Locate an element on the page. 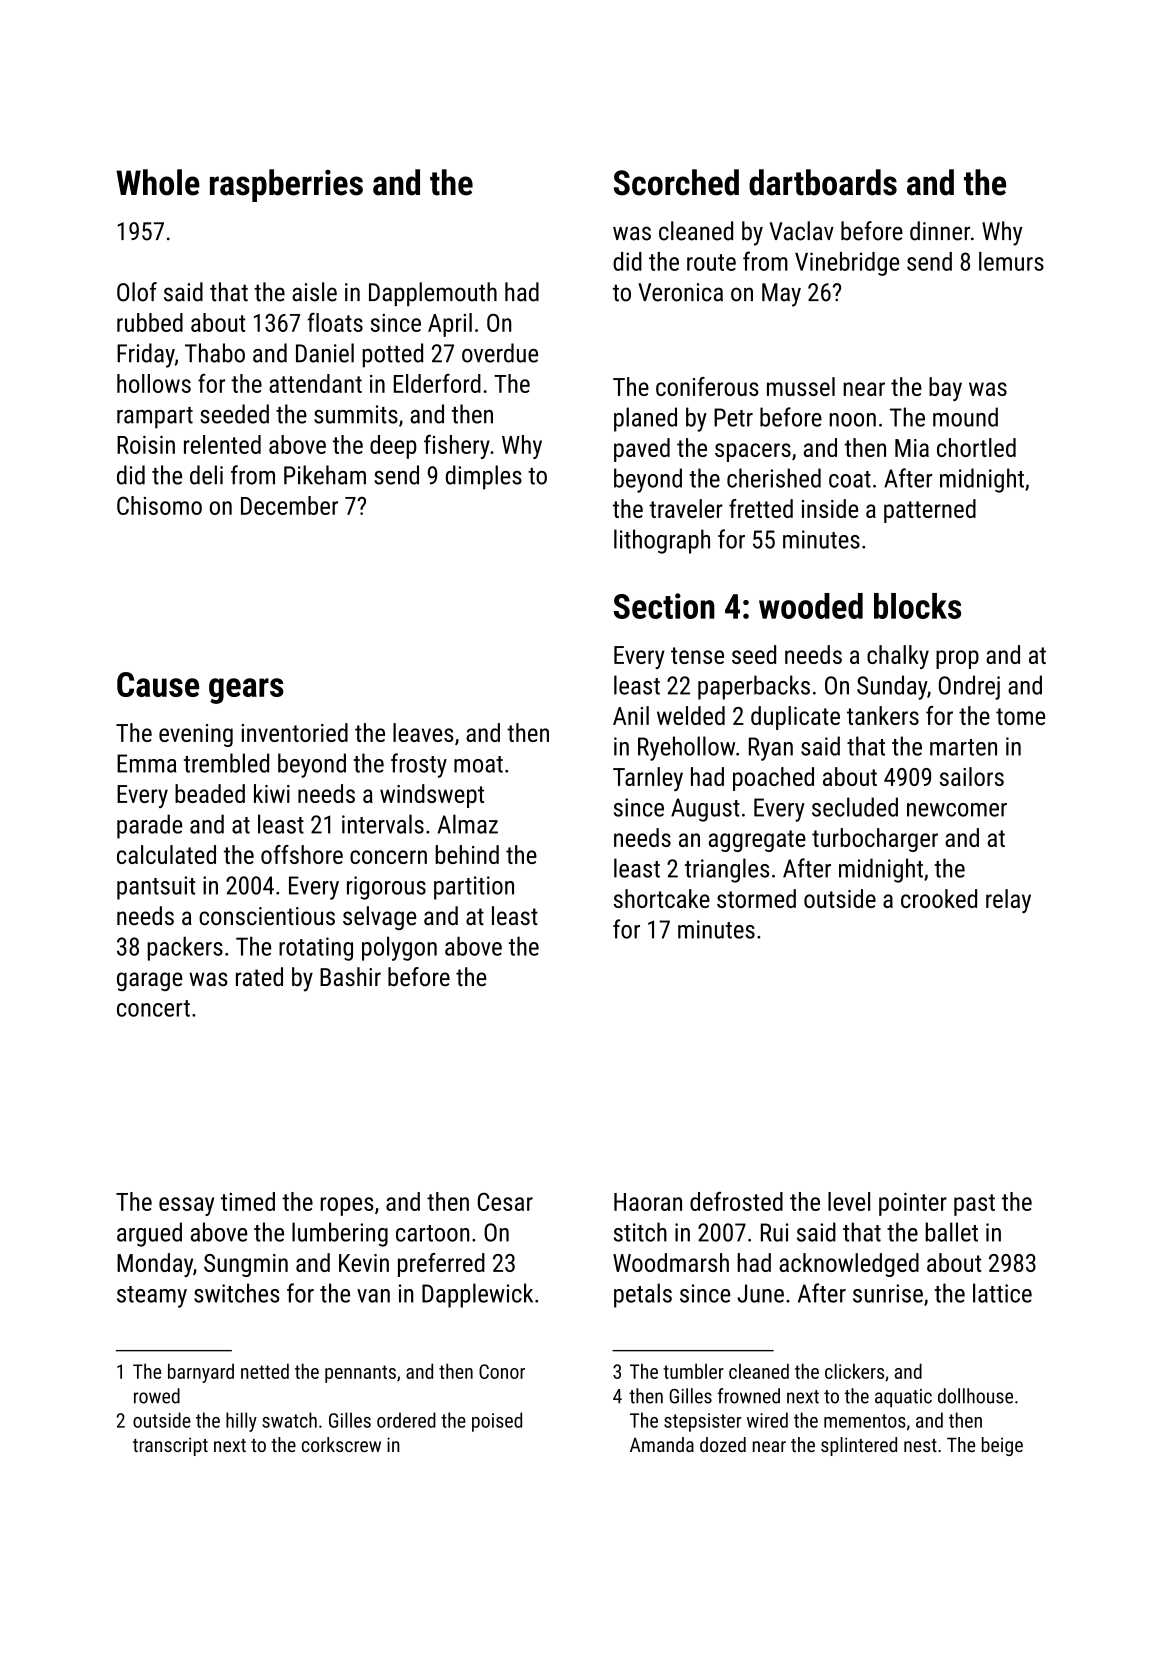 Image resolution: width=1165 pixels, height=1654 pixels. Olof is located at coordinates (137, 292).
